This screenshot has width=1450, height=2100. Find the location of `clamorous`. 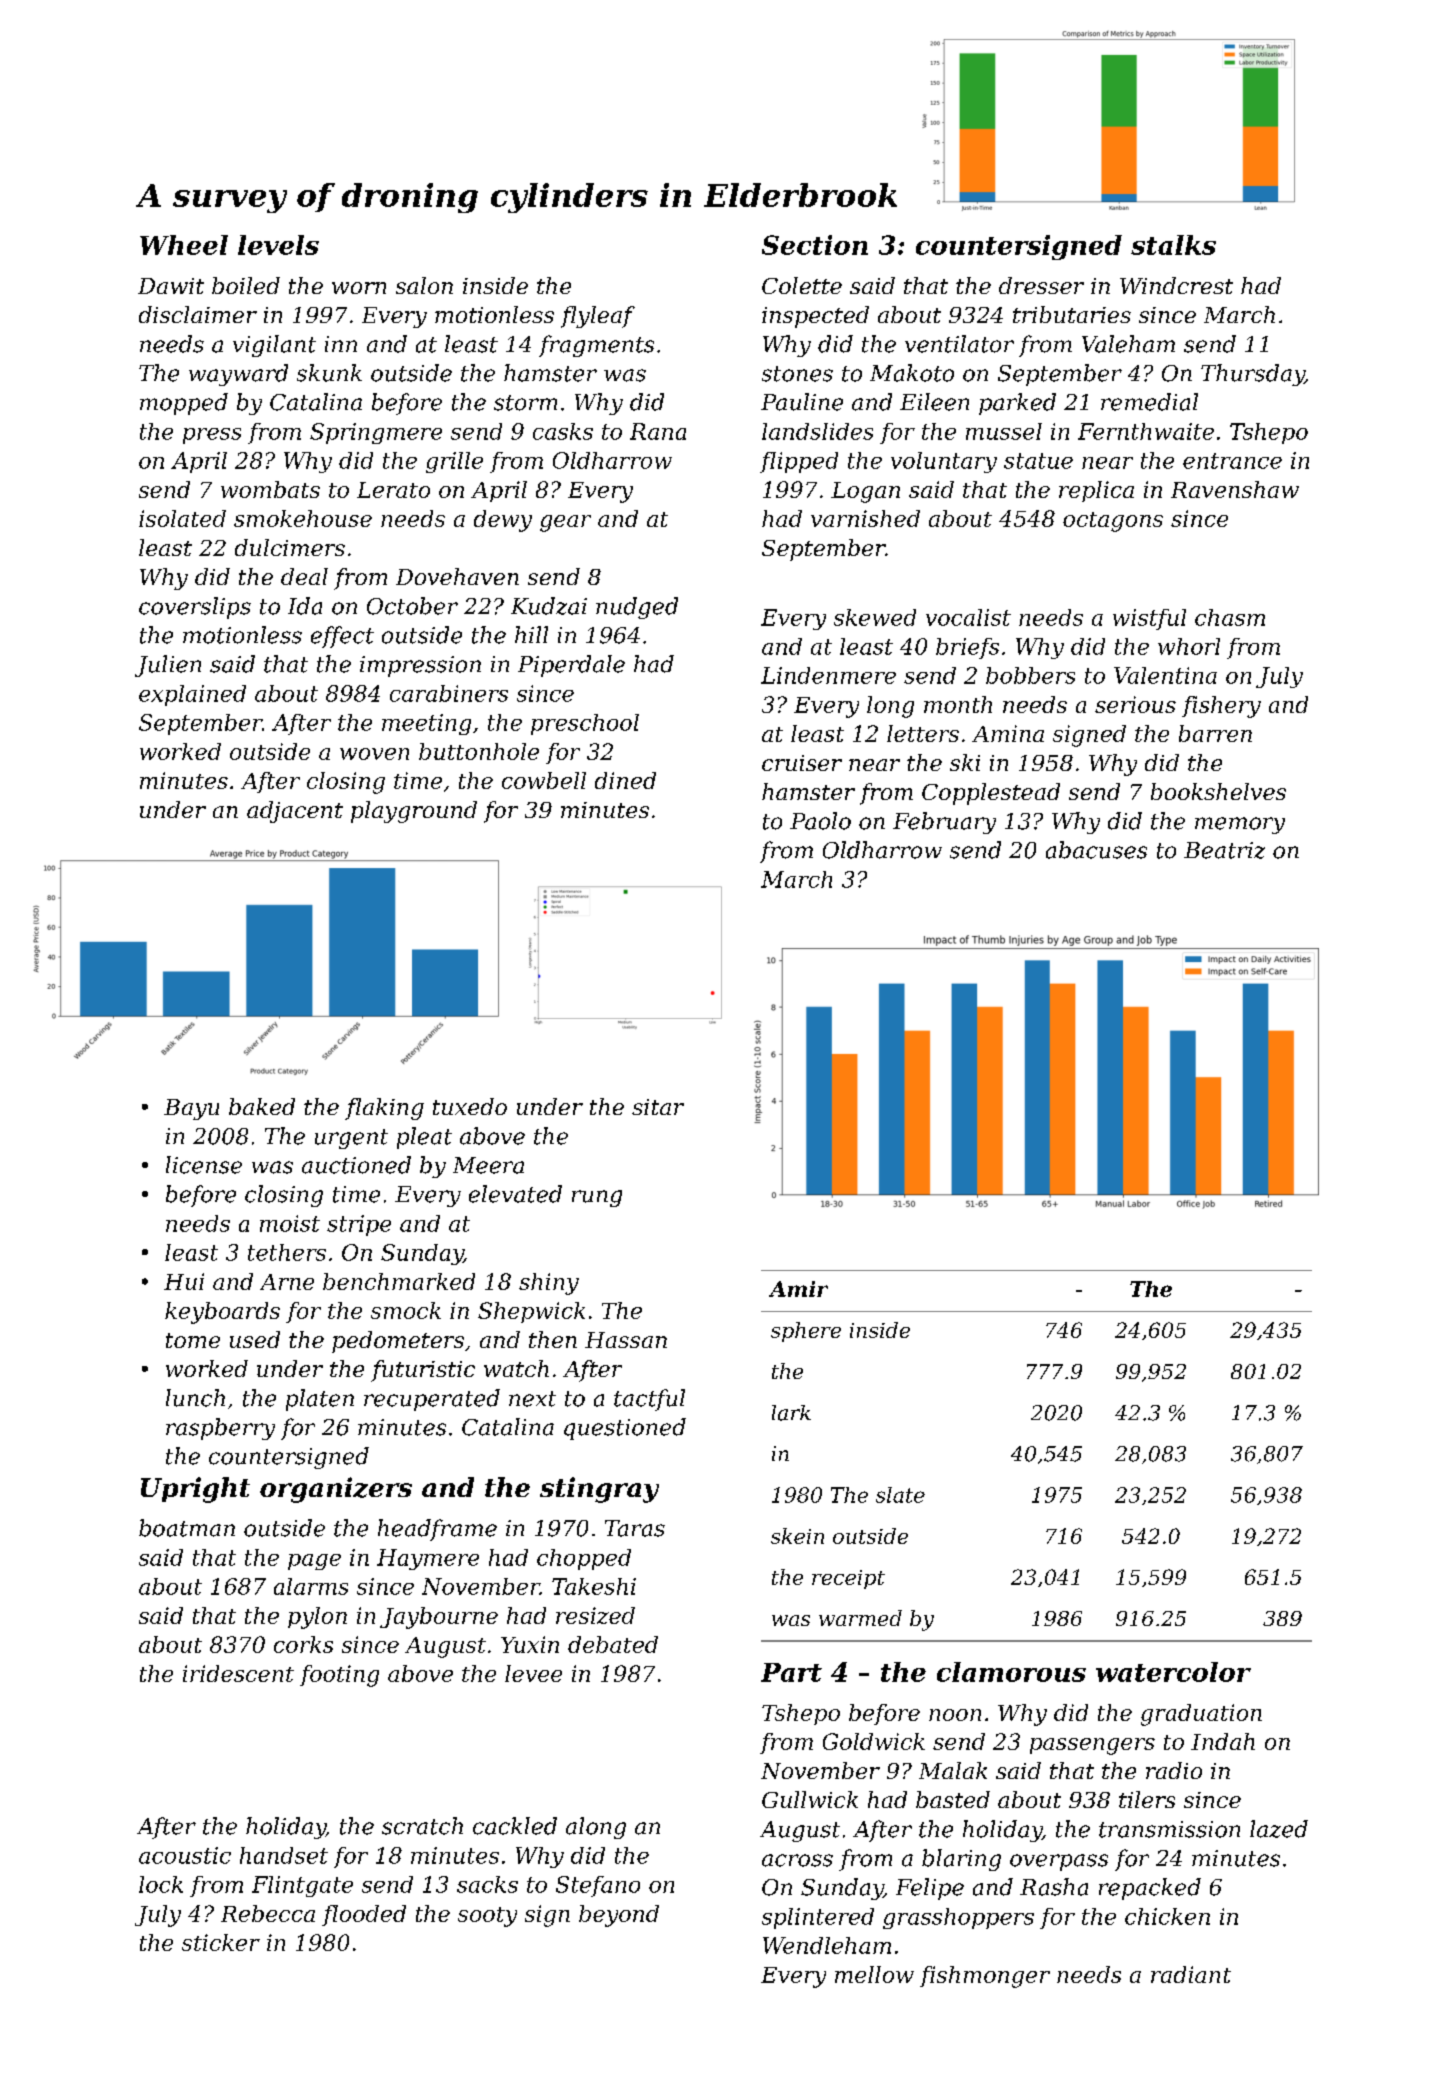

clamorous is located at coordinates (1011, 1672).
